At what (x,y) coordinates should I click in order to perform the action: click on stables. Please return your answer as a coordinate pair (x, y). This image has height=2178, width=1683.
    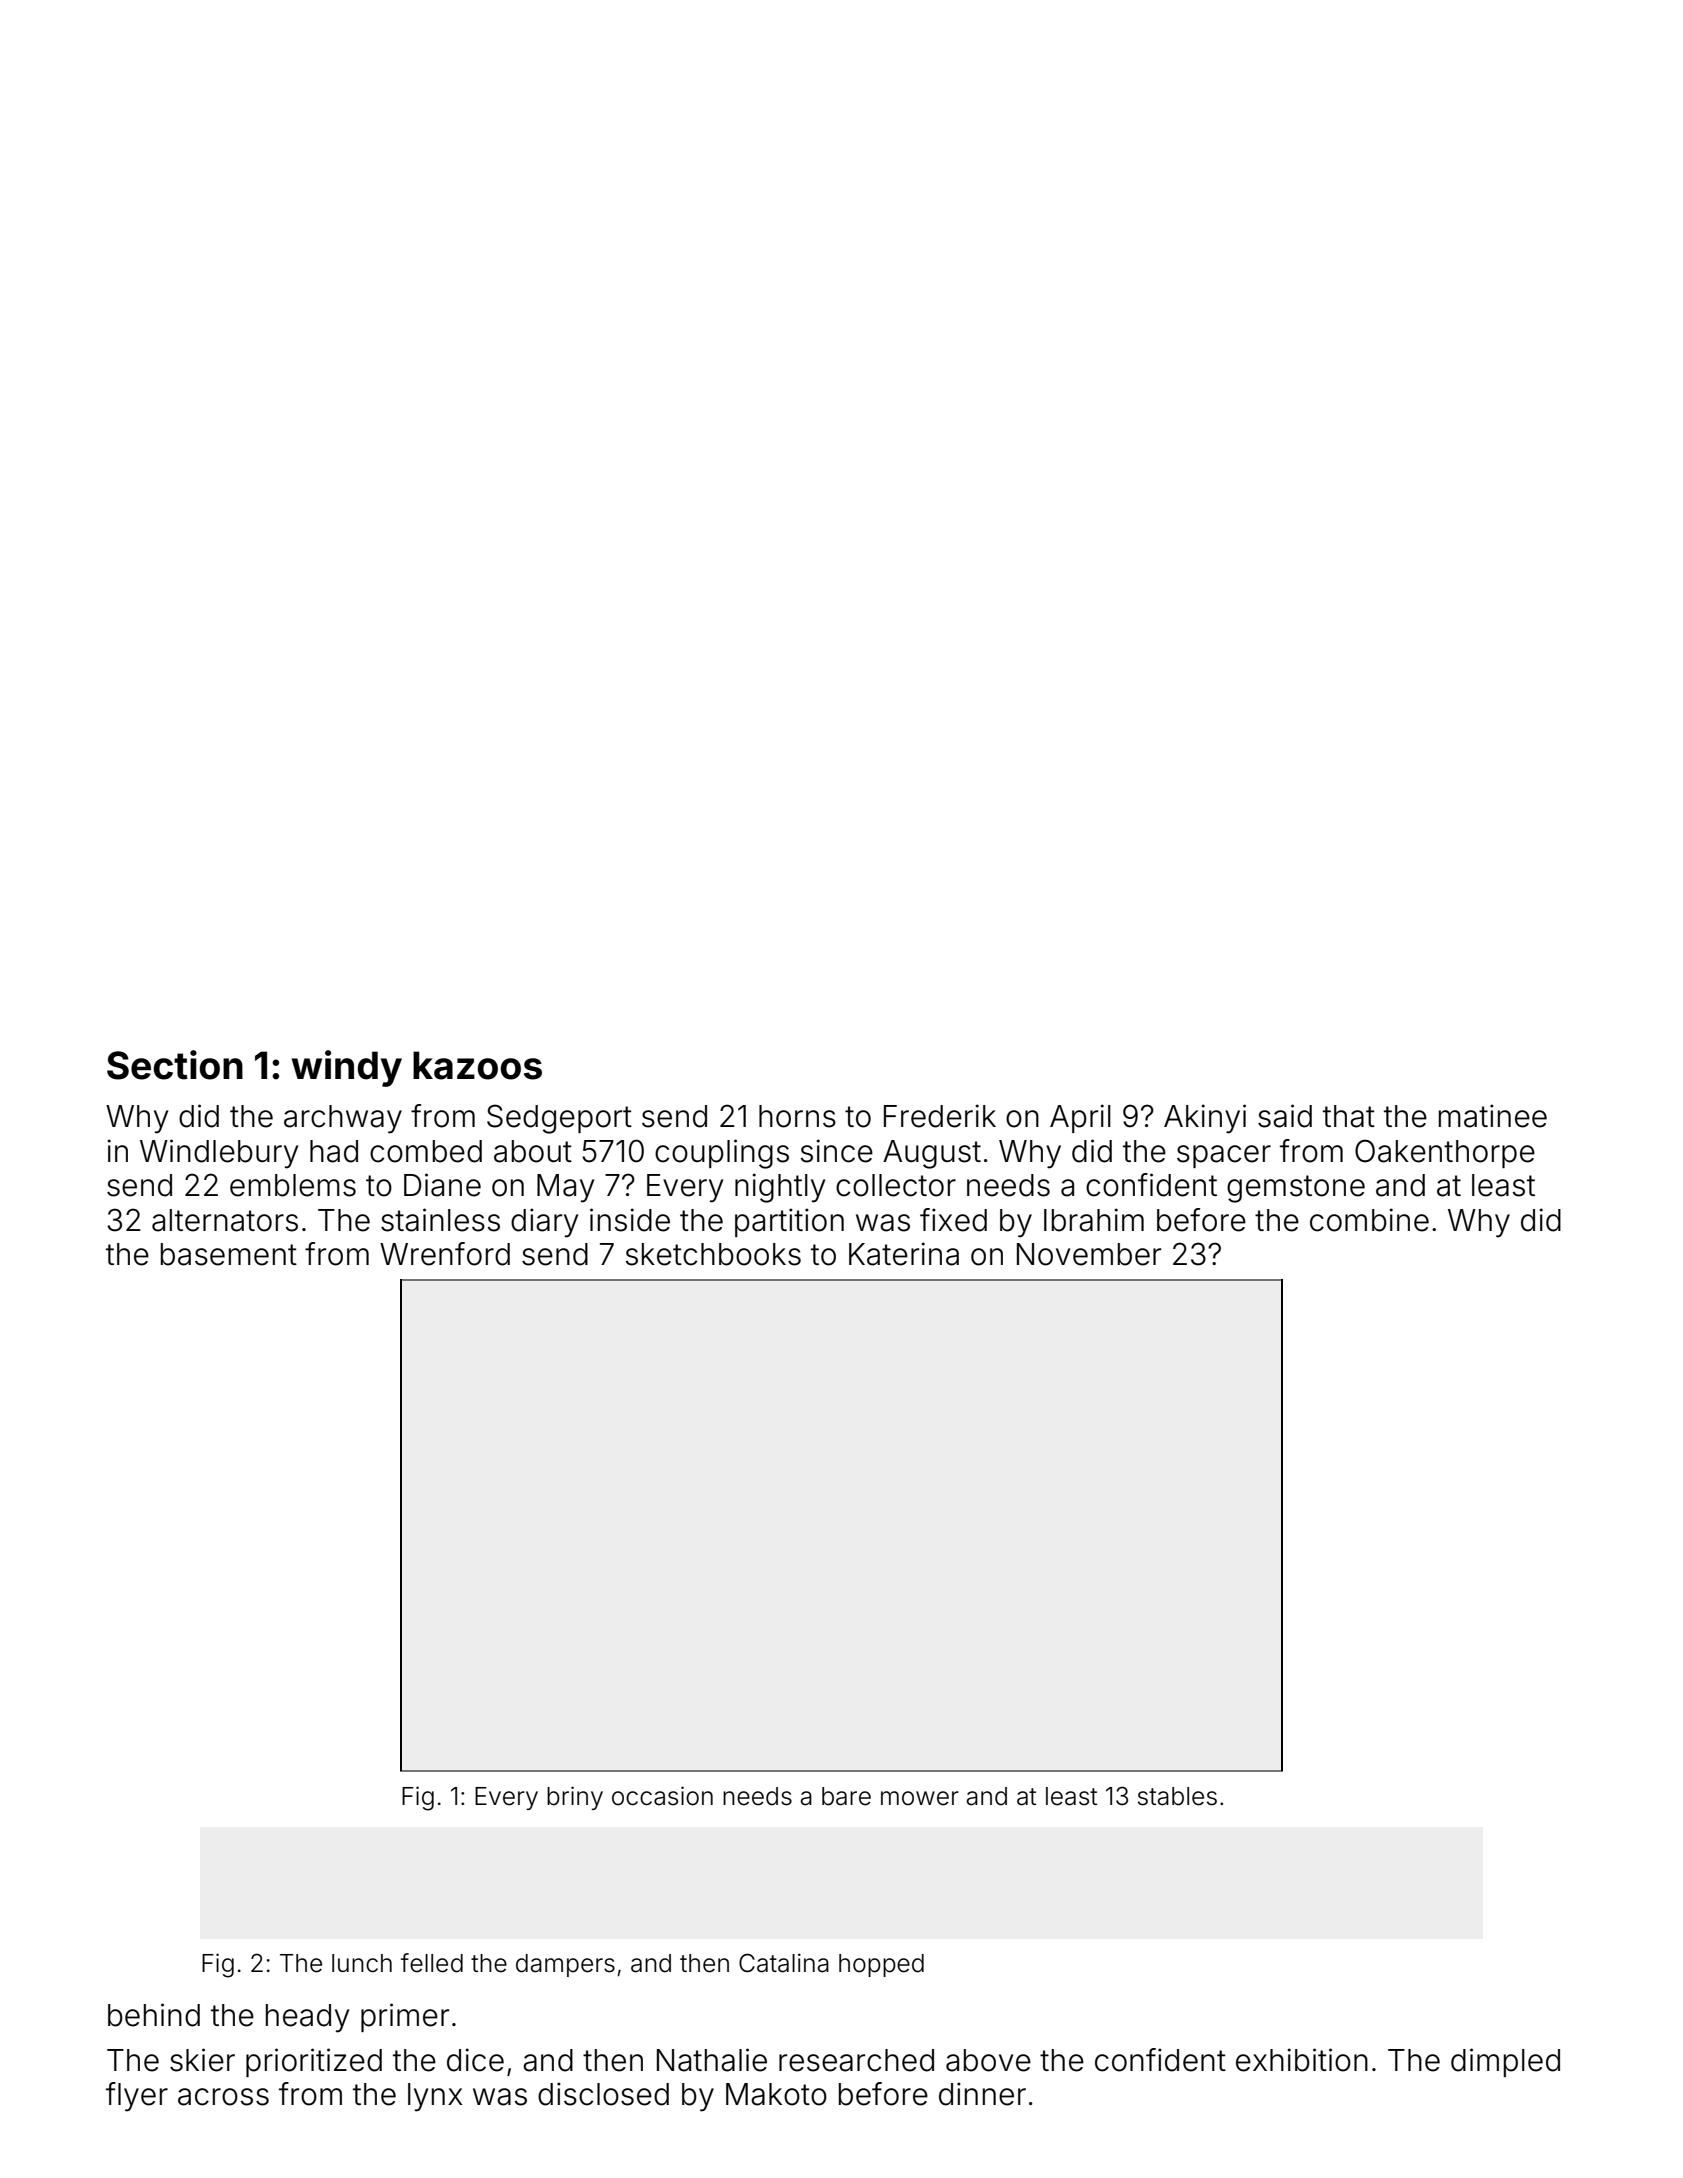
    Looking at the image, I should click on (1177, 1796).
